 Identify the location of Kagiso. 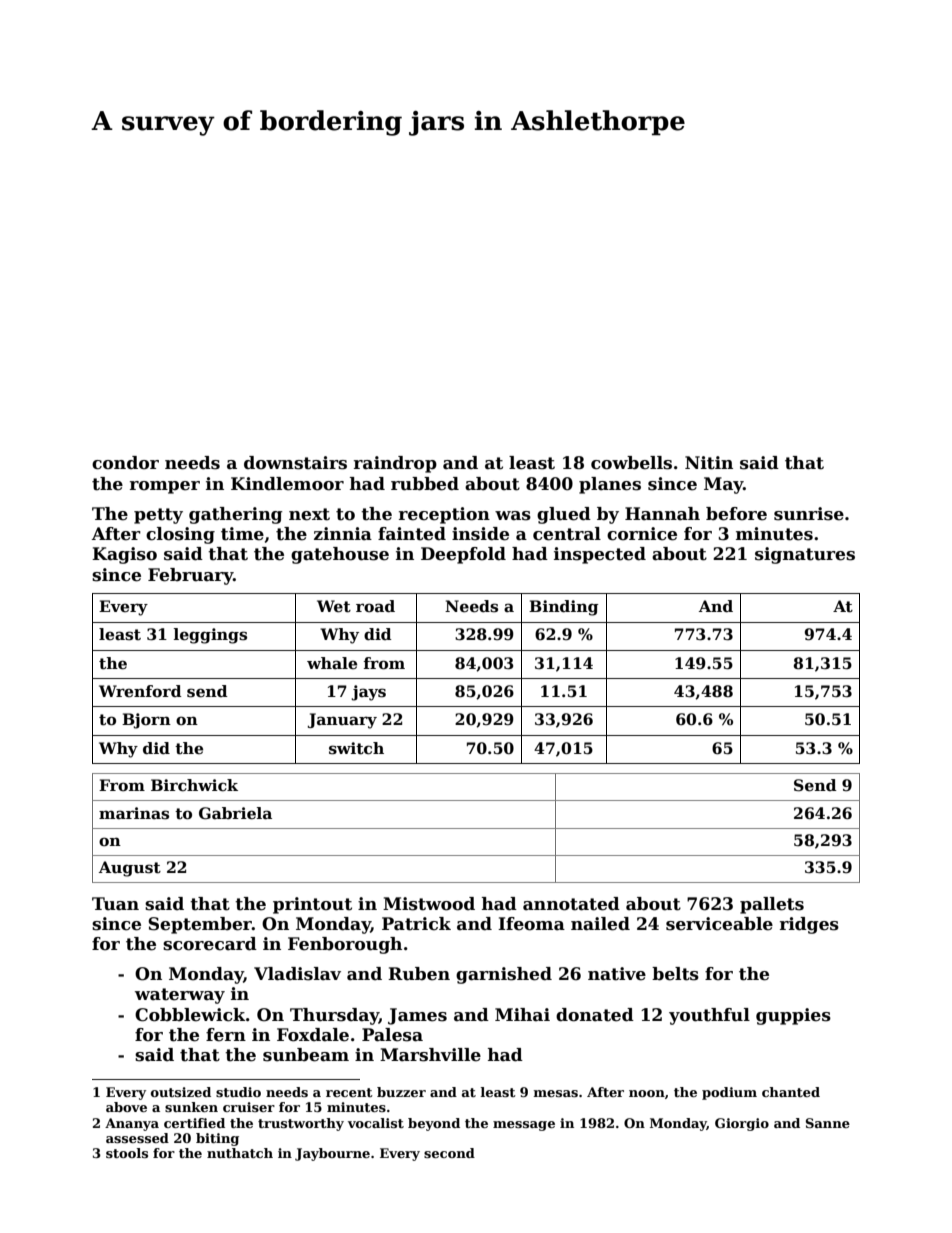
(124, 555).
